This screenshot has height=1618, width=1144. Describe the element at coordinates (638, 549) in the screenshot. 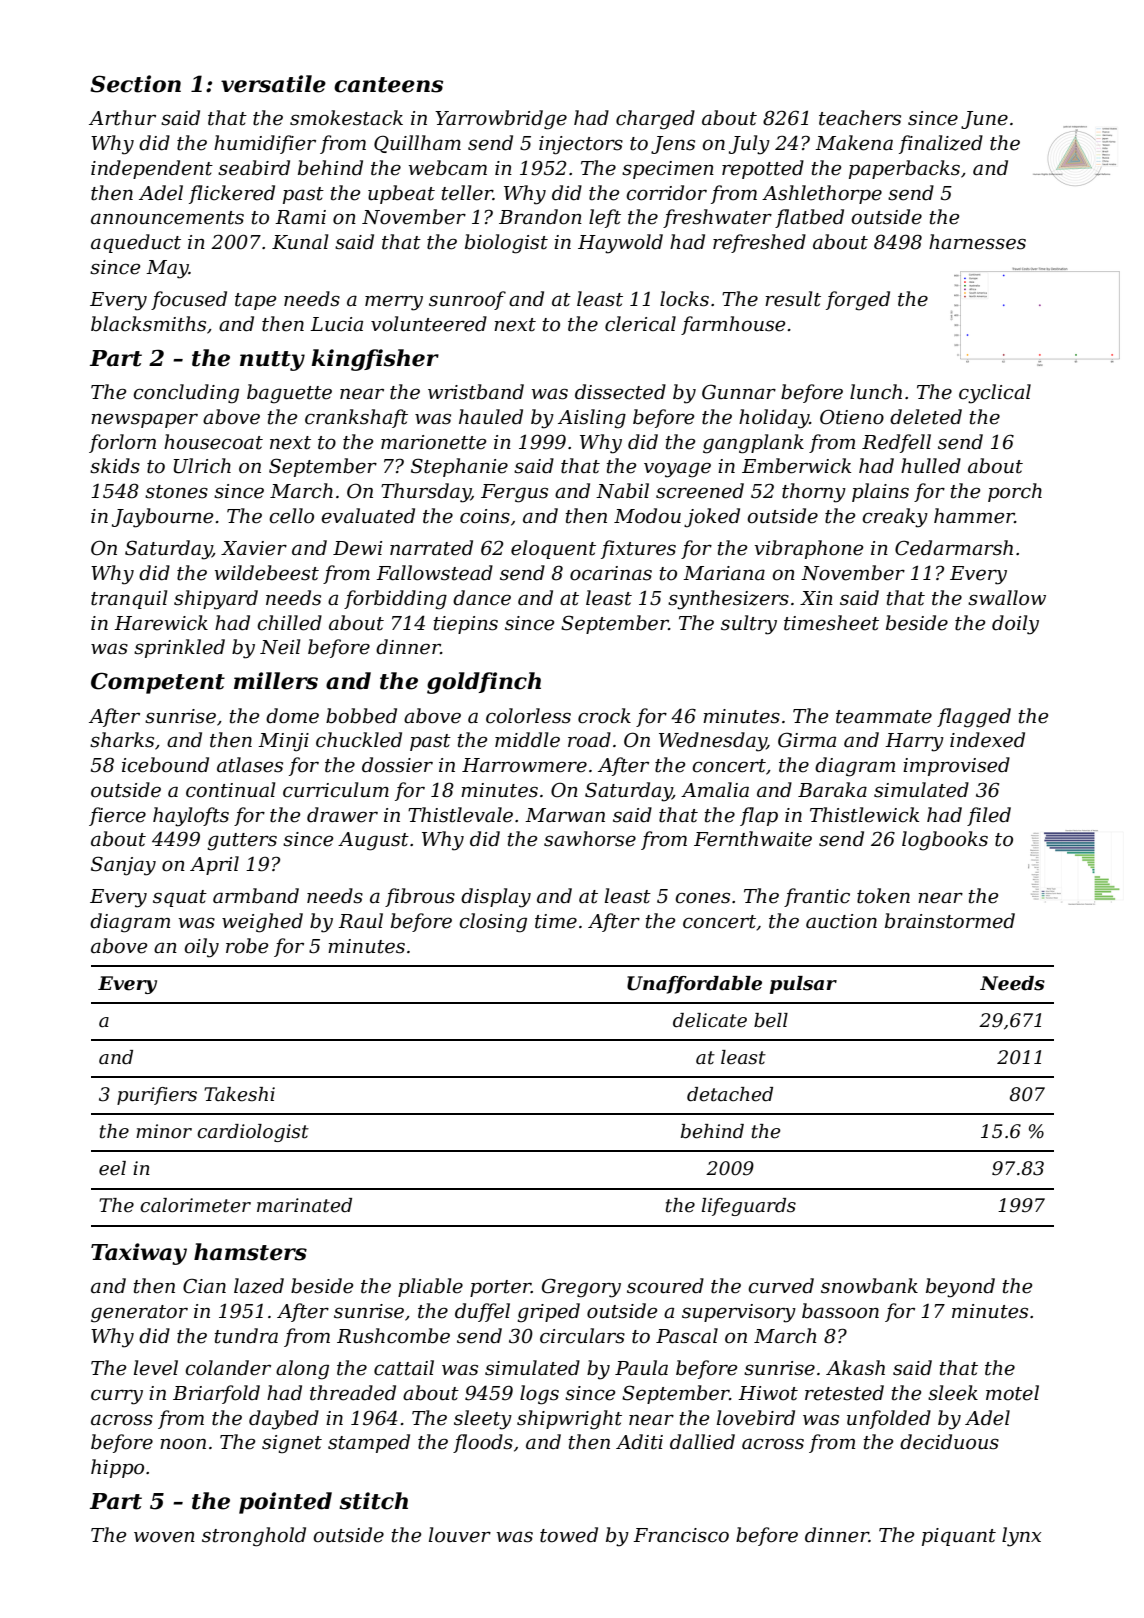

I see `fixtures` at that location.
